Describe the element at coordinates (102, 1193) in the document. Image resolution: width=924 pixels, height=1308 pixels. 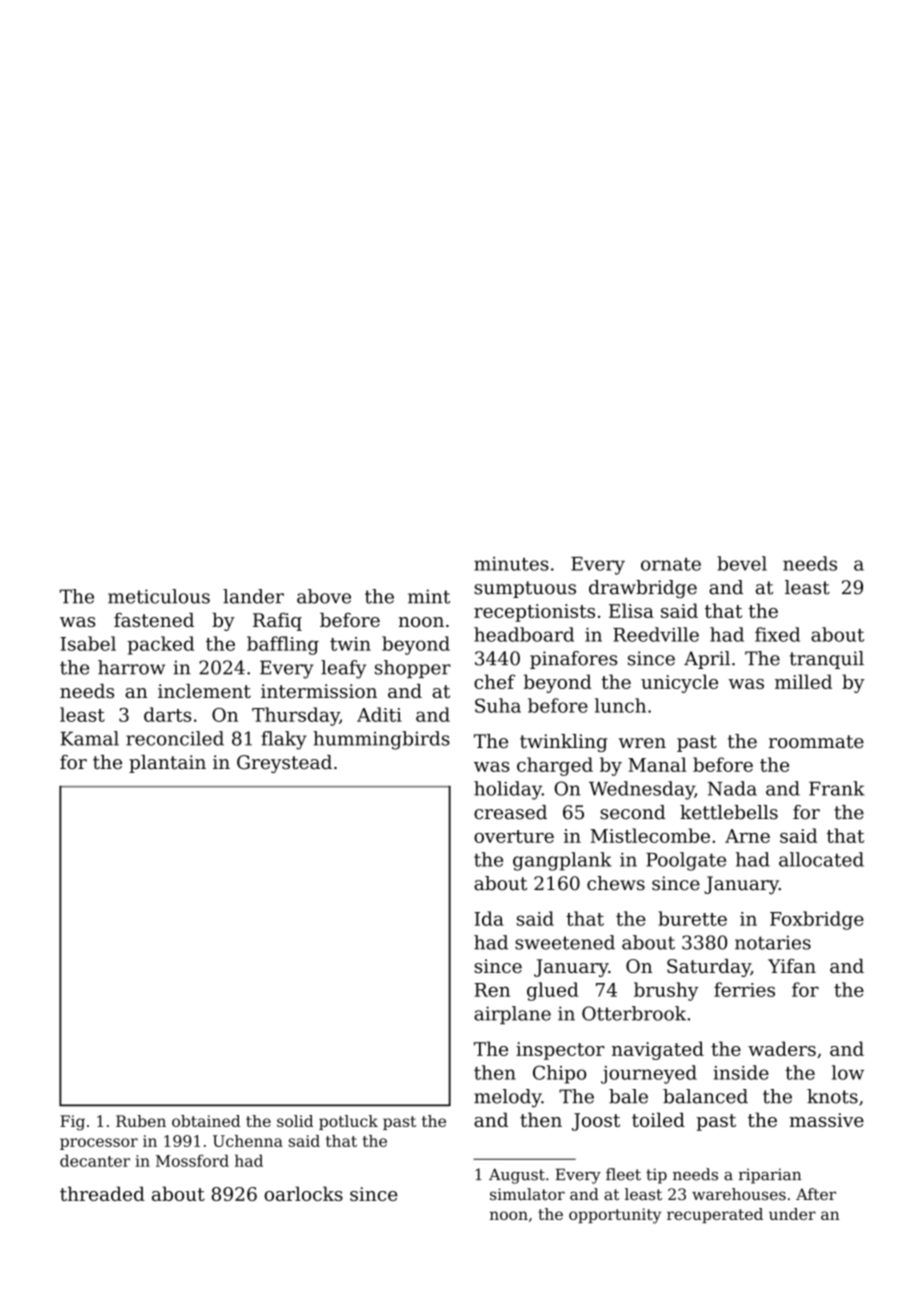
I see `threaded` at that location.
